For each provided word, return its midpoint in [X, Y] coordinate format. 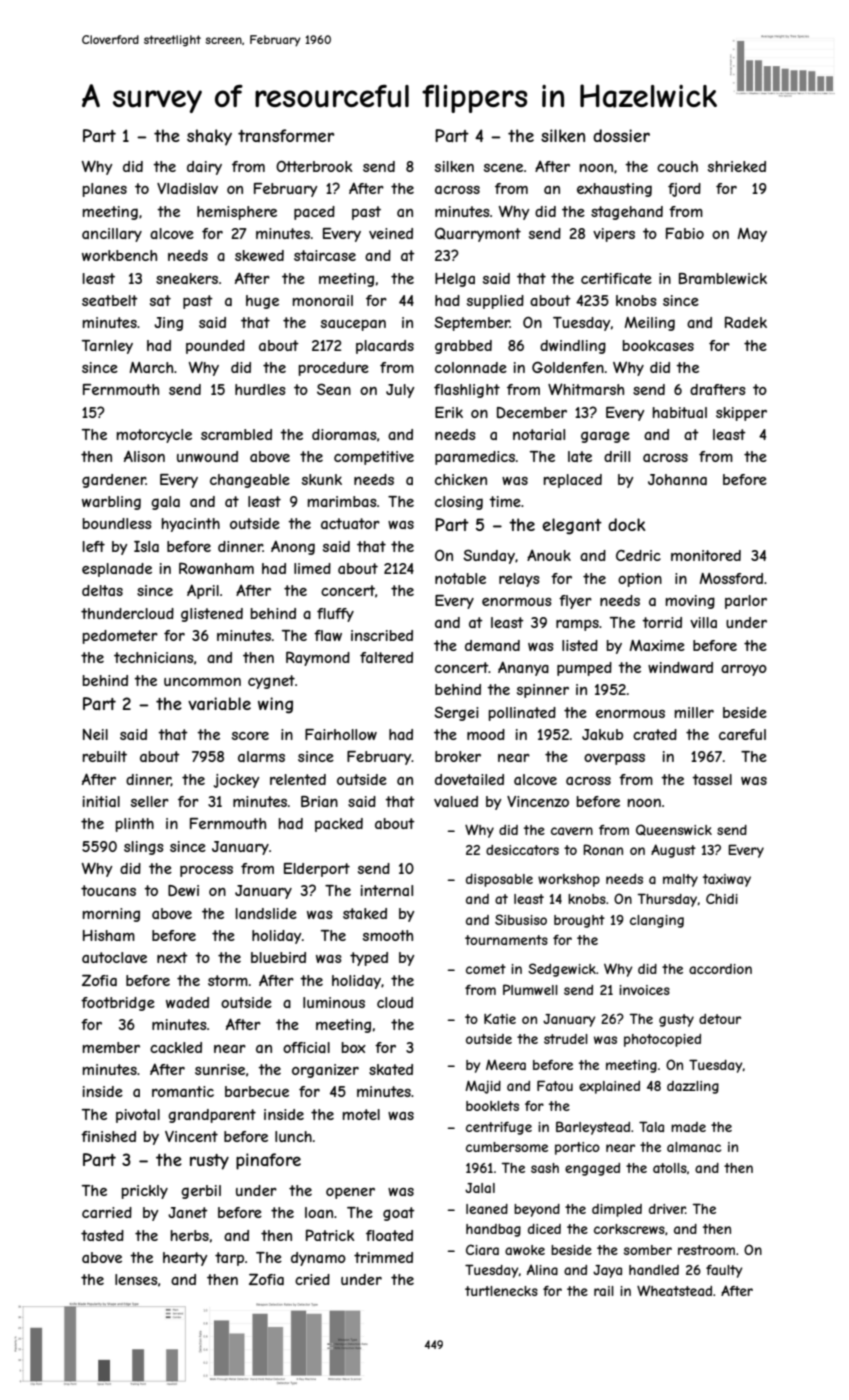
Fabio [685, 233]
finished [108, 1136]
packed [339, 825]
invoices [644, 990]
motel [361, 1114]
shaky [209, 137]
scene [503, 168]
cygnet [271, 682]
